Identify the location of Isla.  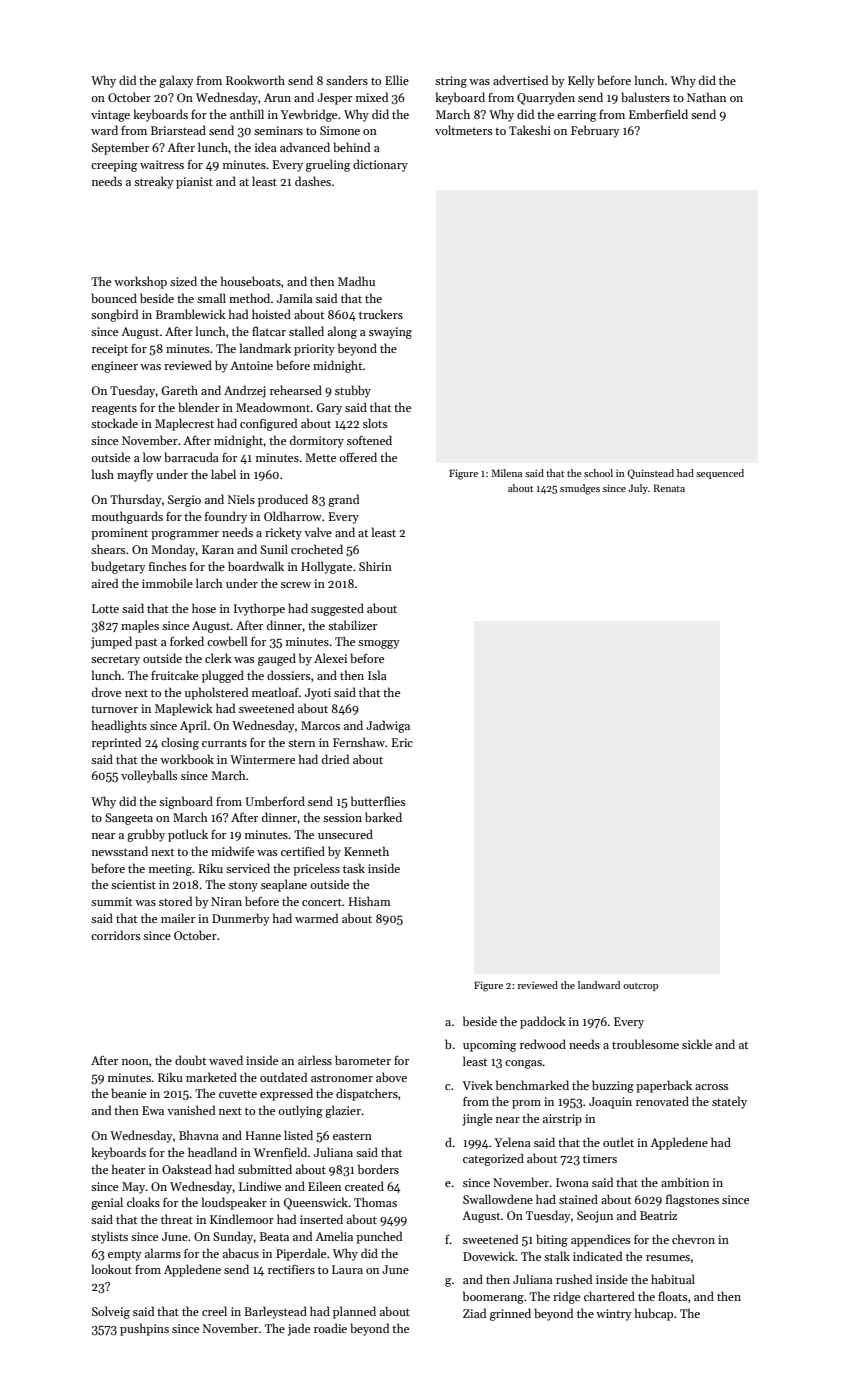
(377, 675).
